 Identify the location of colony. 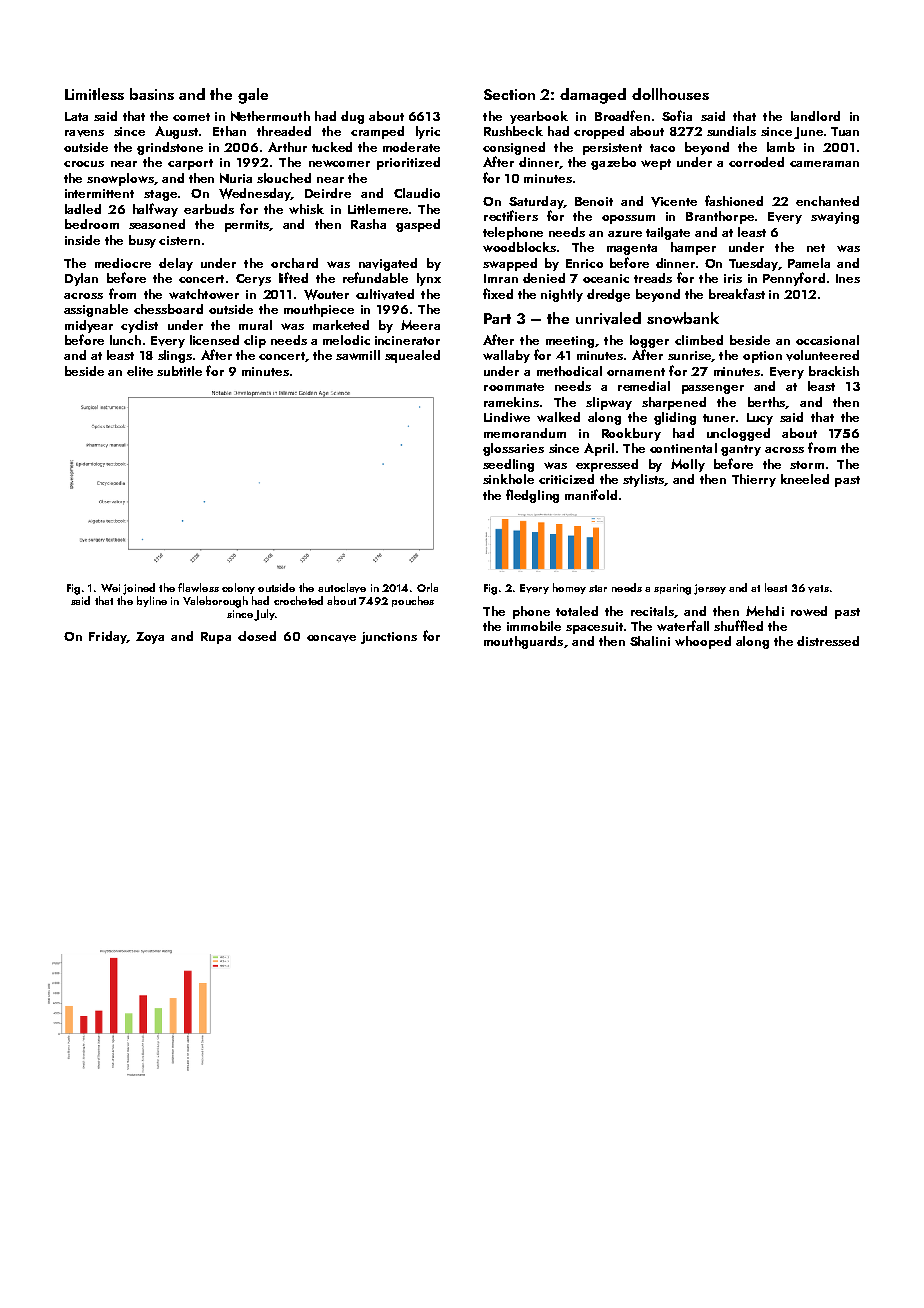
(238, 588).
